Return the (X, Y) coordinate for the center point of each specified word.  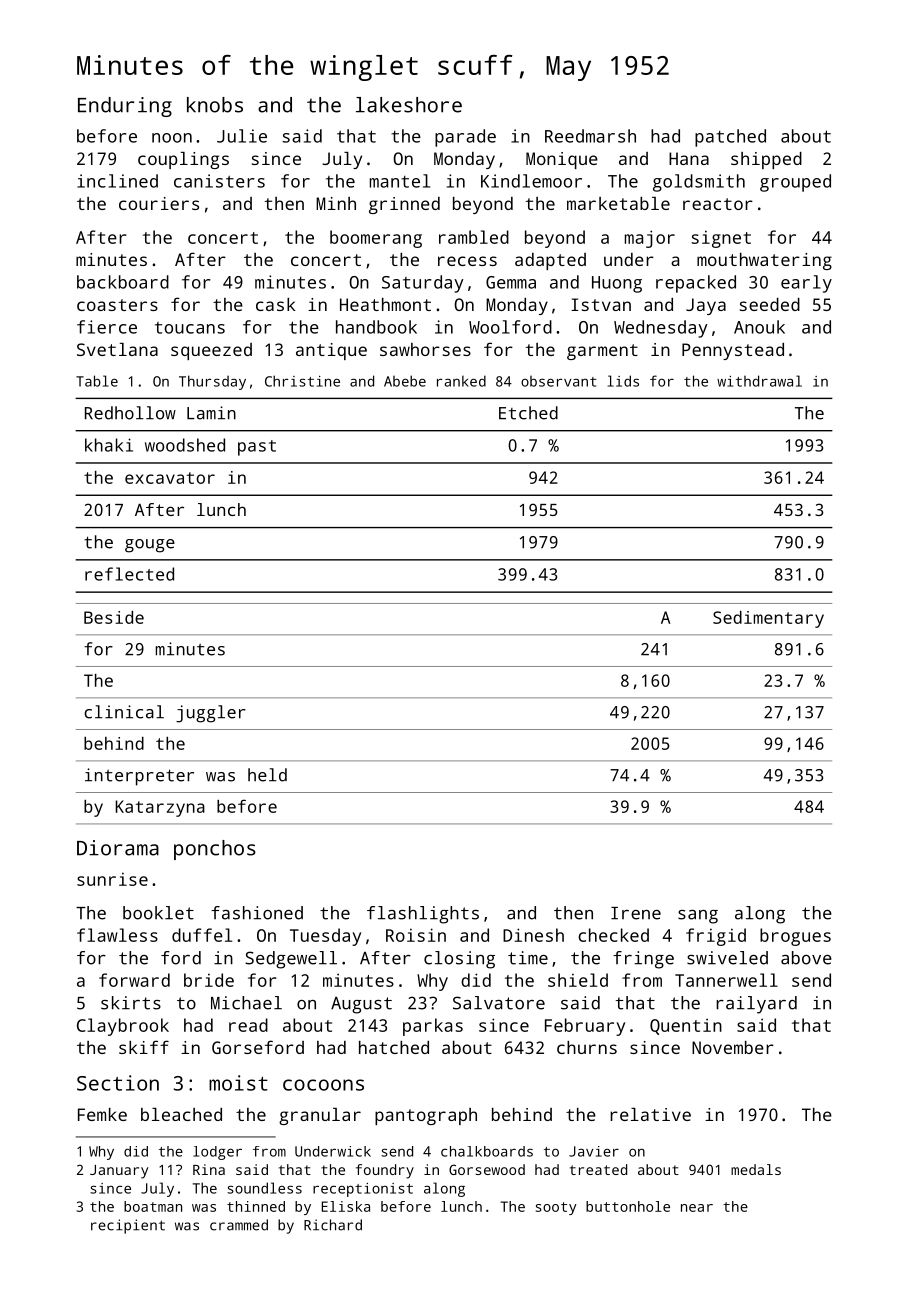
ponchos (215, 850)
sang (698, 917)
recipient (128, 1226)
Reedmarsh (590, 136)
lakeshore (409, 105)
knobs (215, 105)
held (267, 775)
